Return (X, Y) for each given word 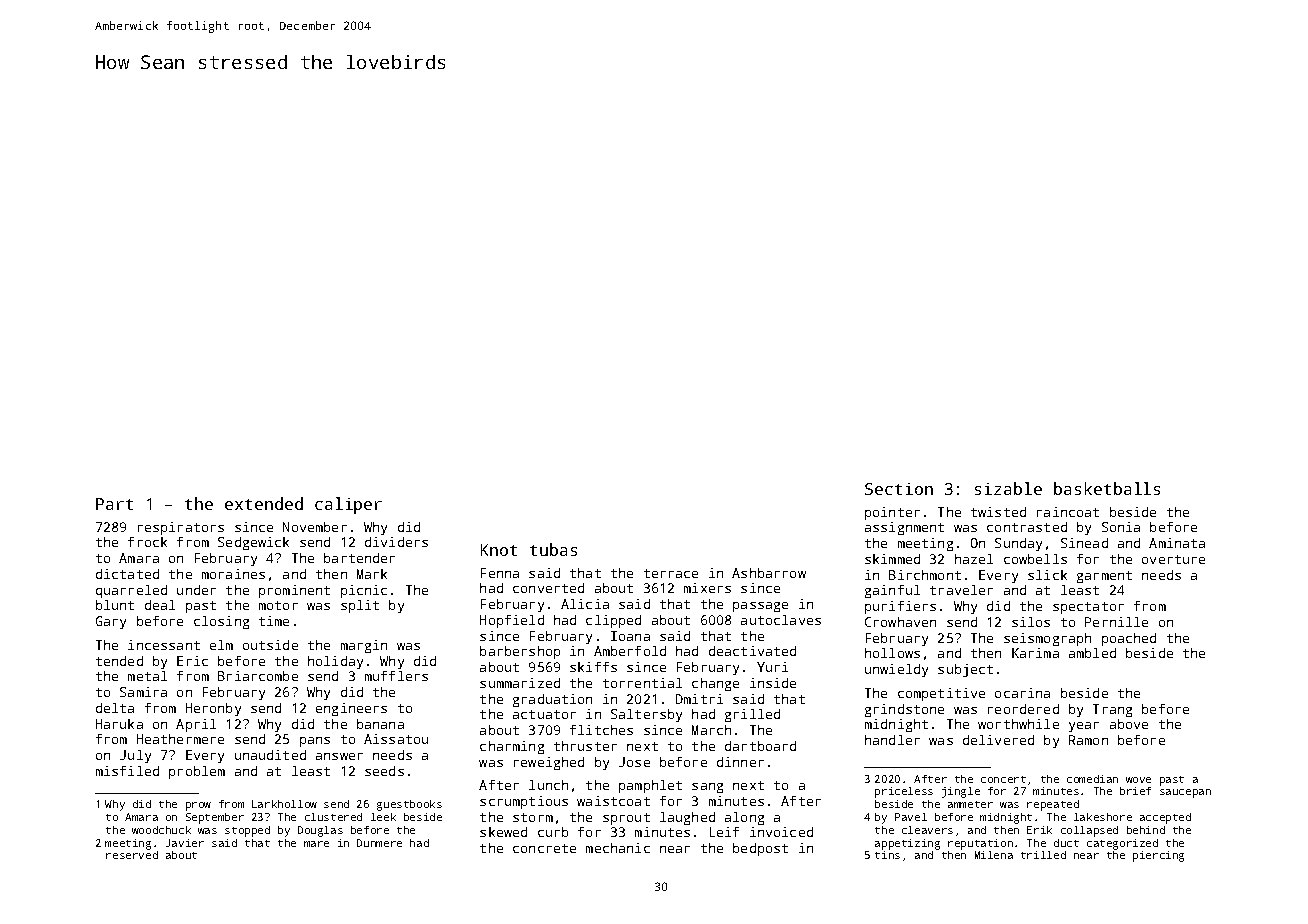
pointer (892, 513)
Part (114, 504)
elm (221, 645)
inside (773, 683)
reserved (132, 855)
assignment (904, 528)
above (1129, 724)
